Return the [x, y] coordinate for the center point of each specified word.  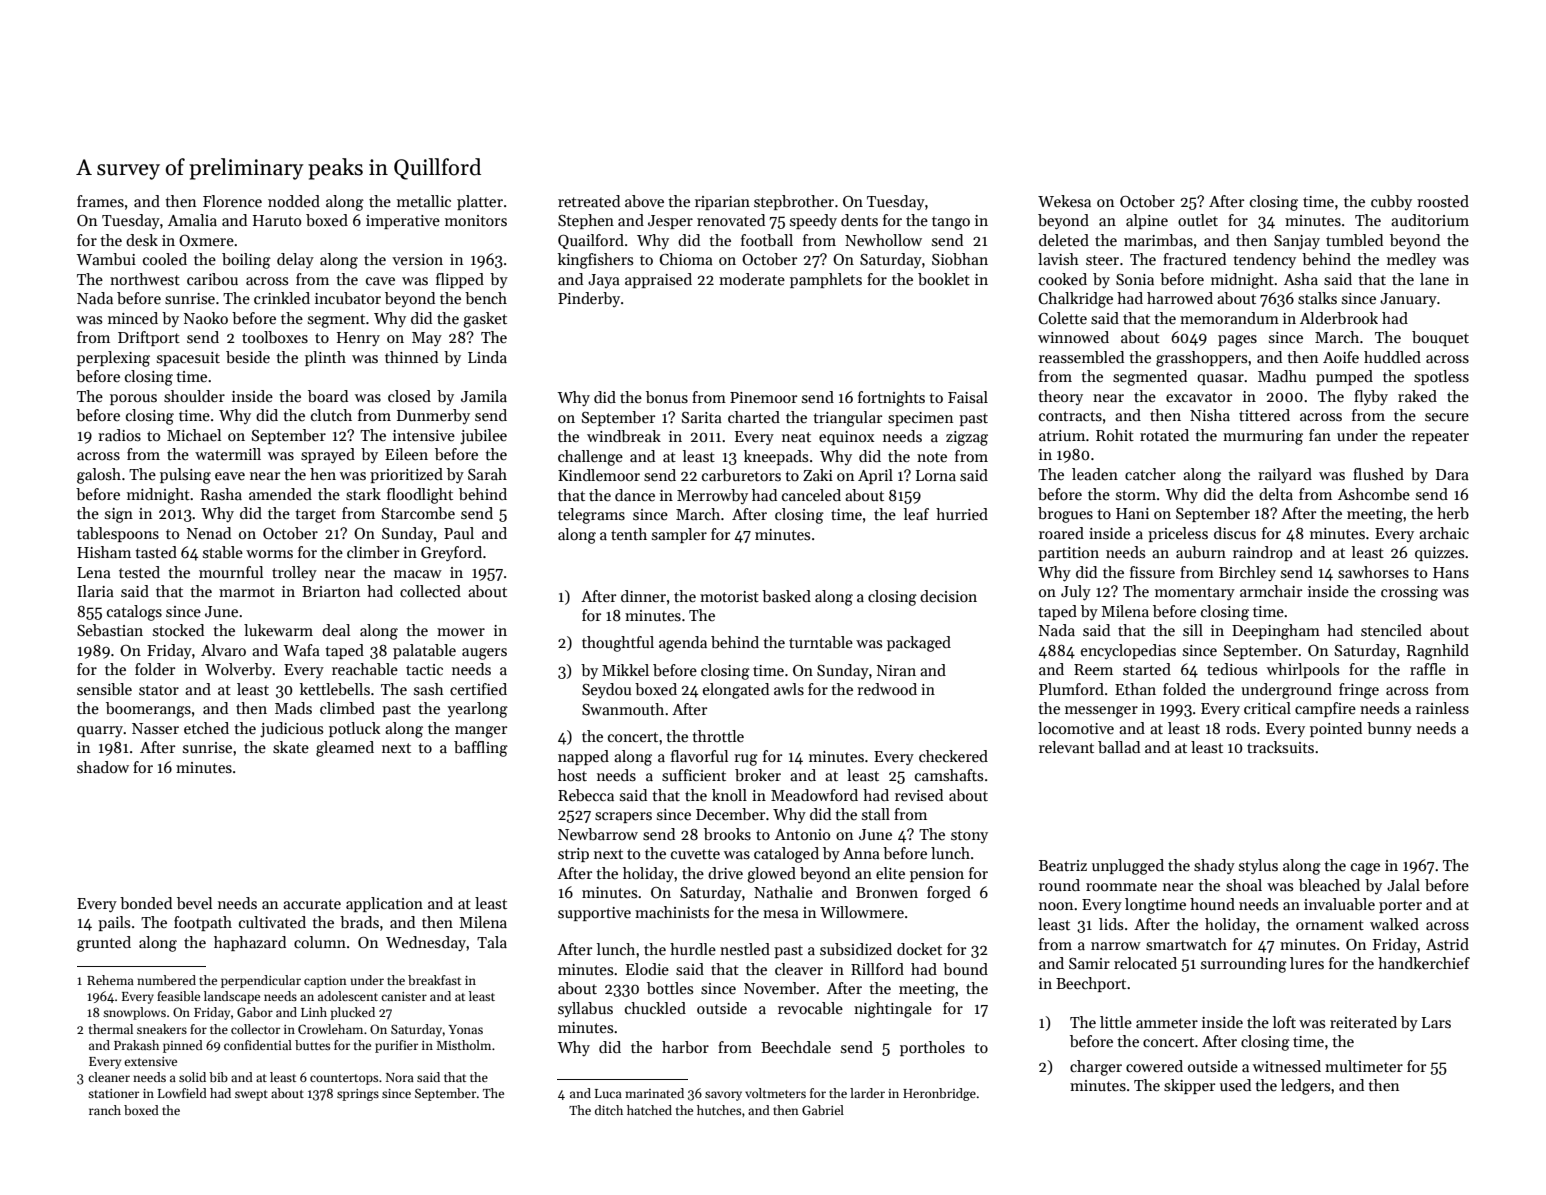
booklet [944, 279]
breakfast [434, 980]
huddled [1392, 357]
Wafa [301, 650]
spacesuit [188, 359]
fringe [1359, 691]
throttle [718, 736]
